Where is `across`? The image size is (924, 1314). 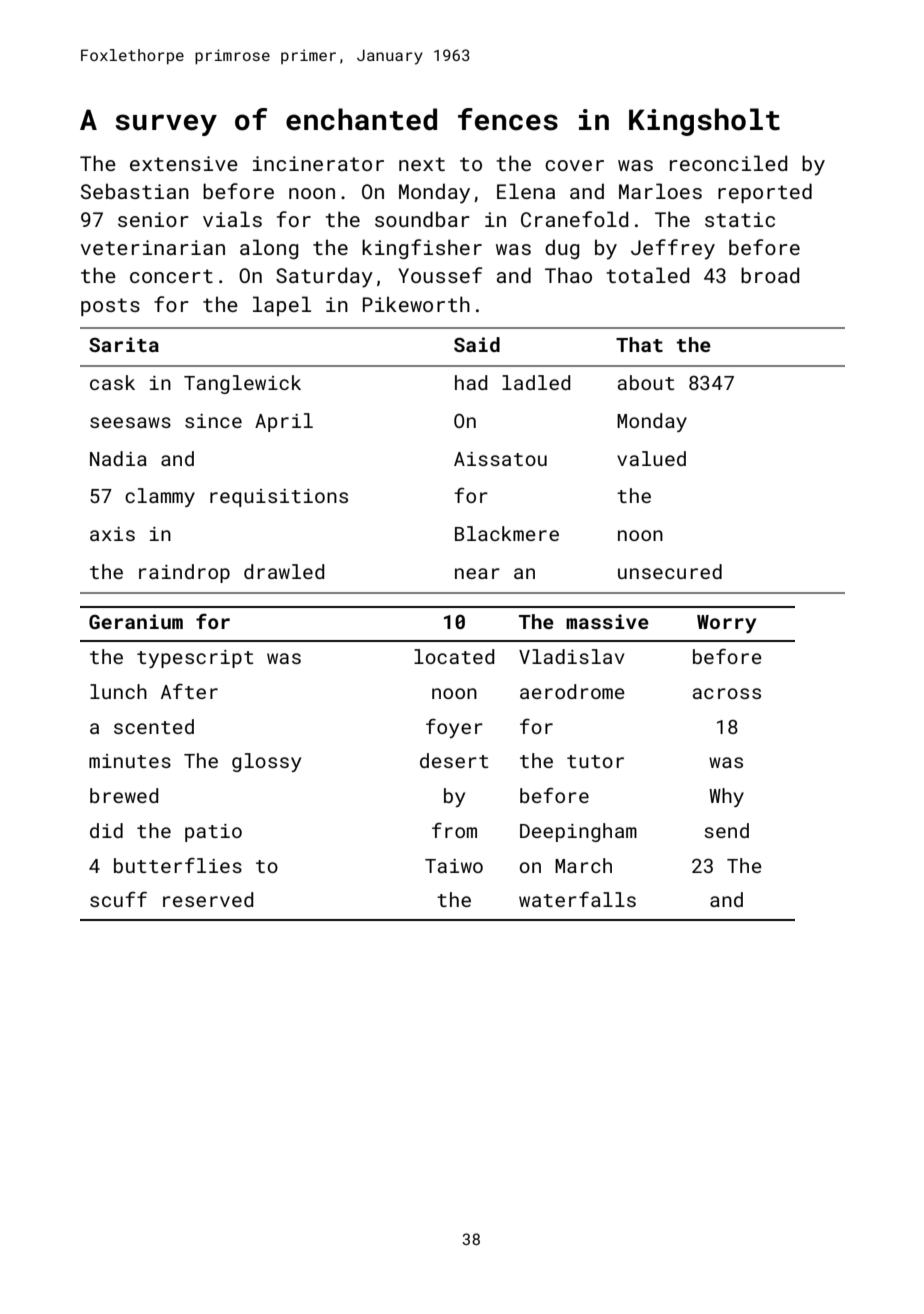 across is located at coordinates (727, 693).
